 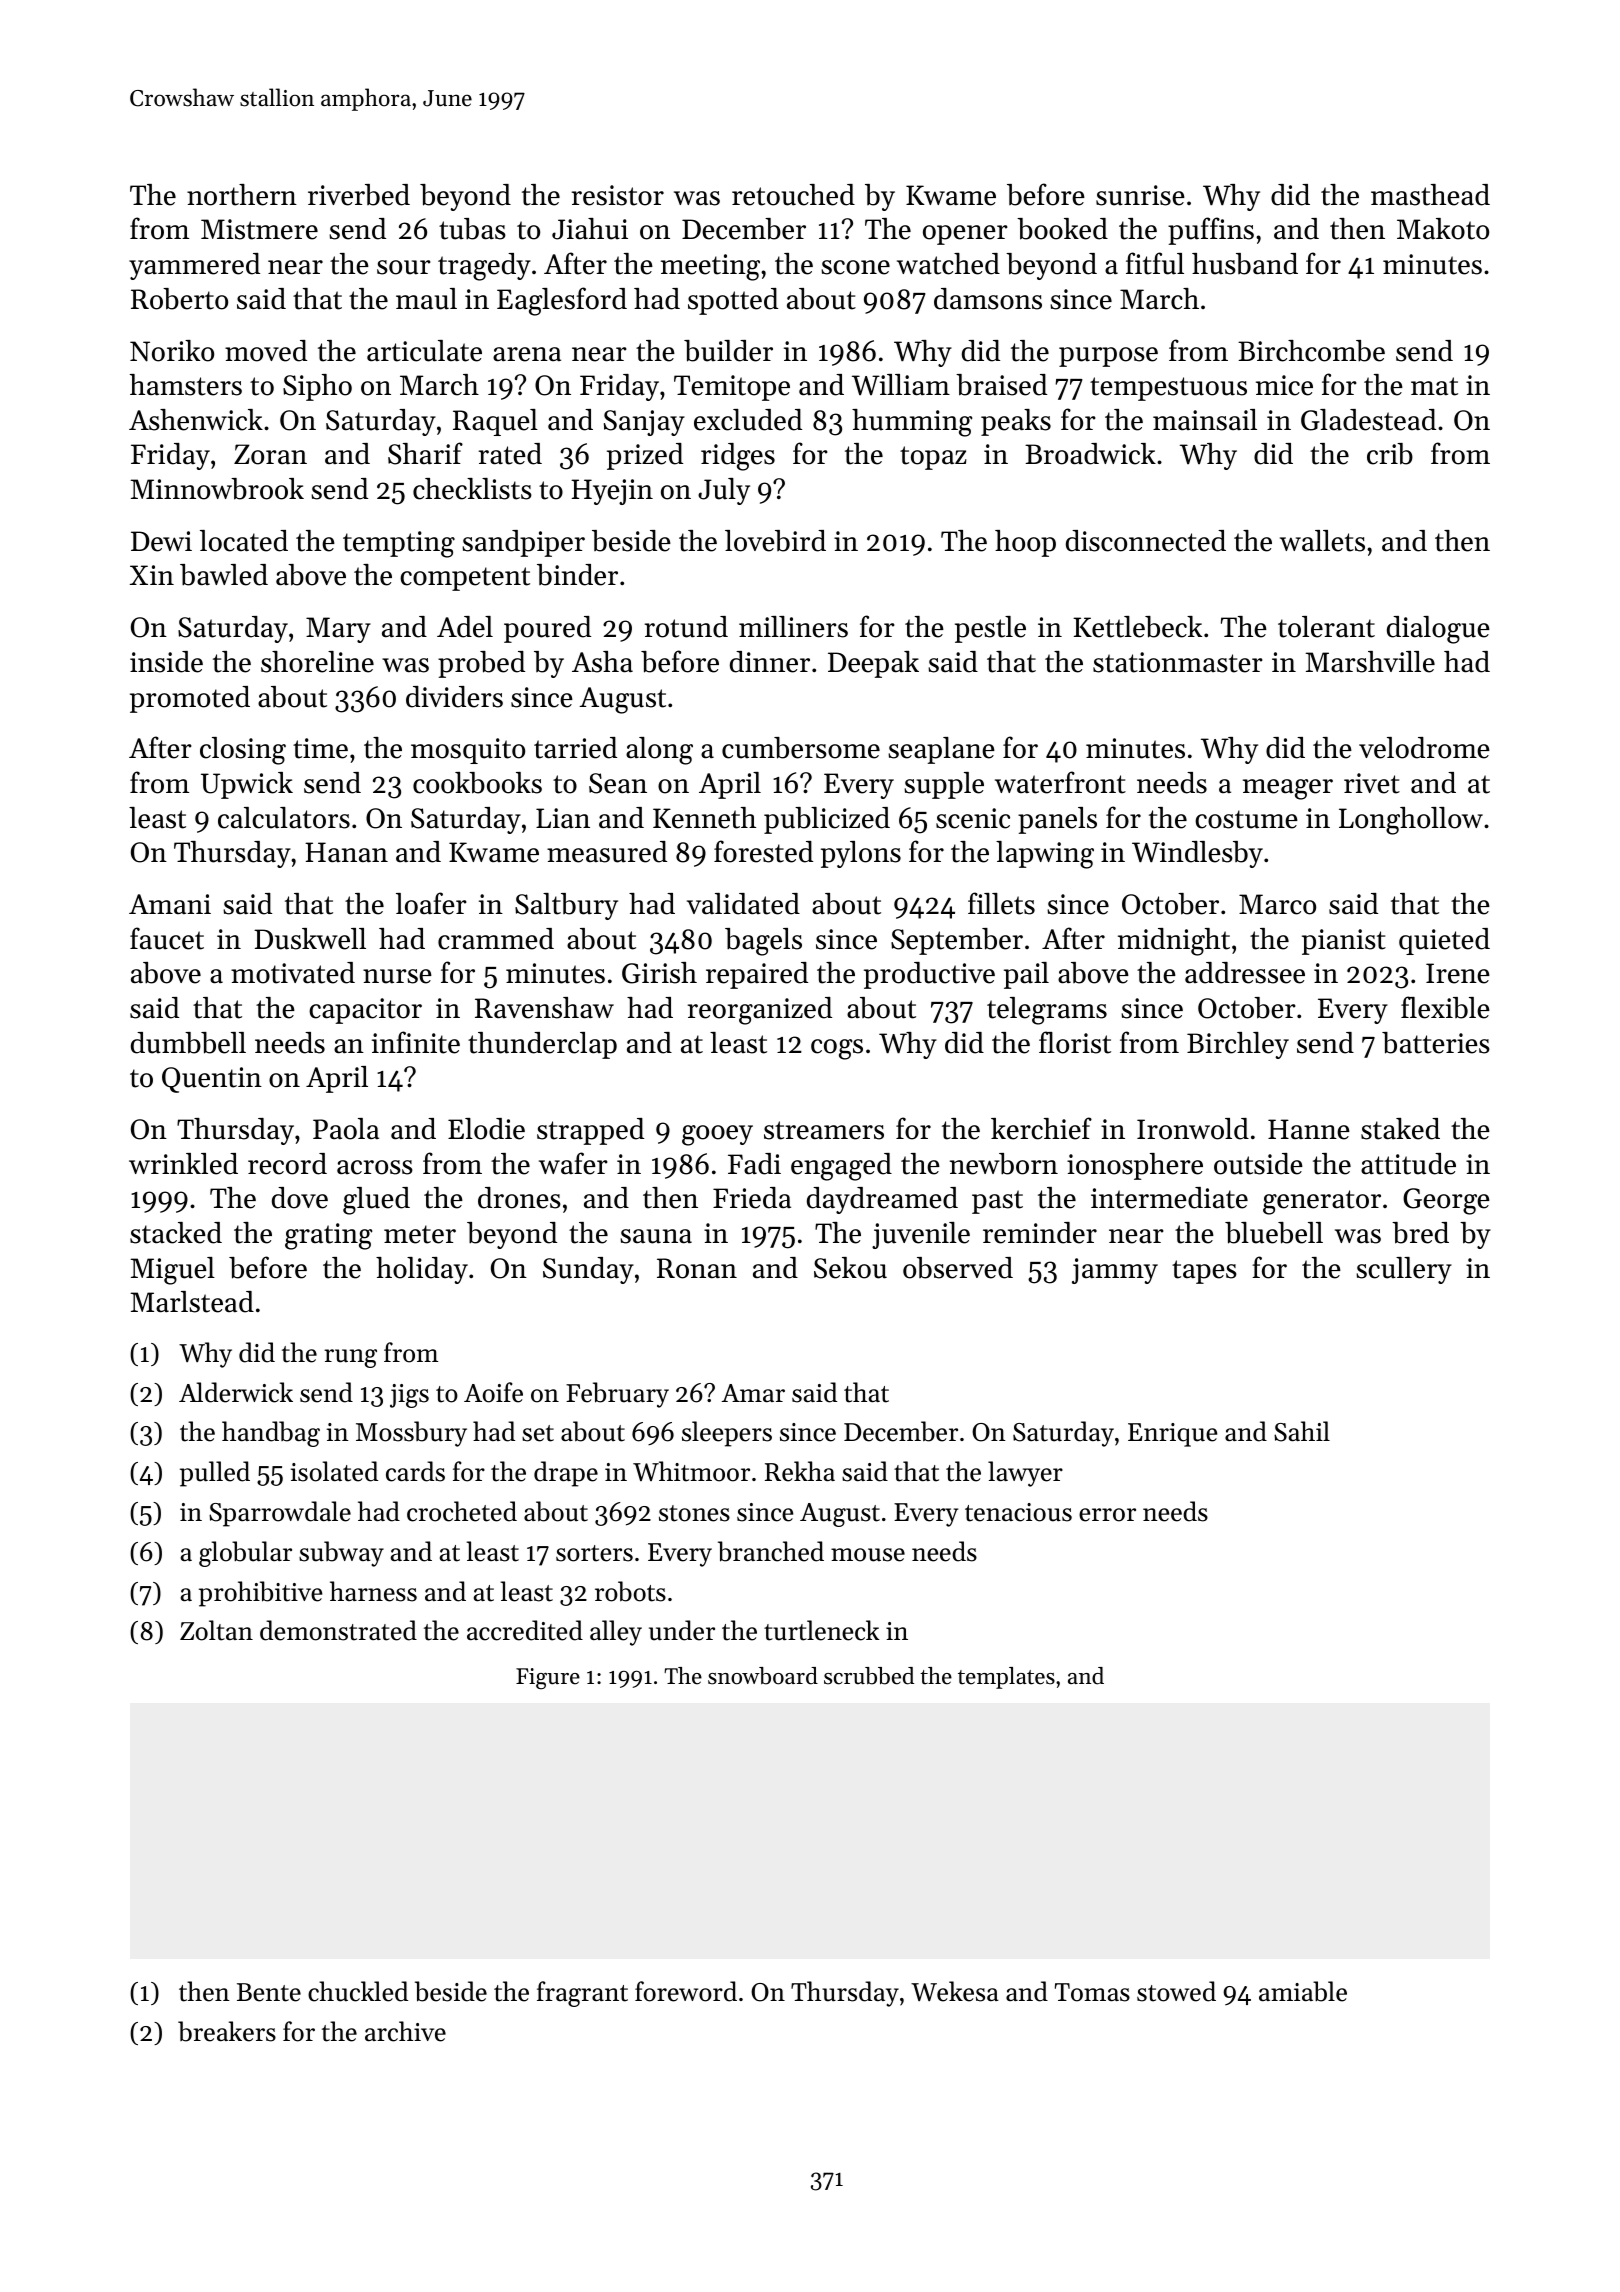 I want to click on retouched, so click(x=793, y=195).
